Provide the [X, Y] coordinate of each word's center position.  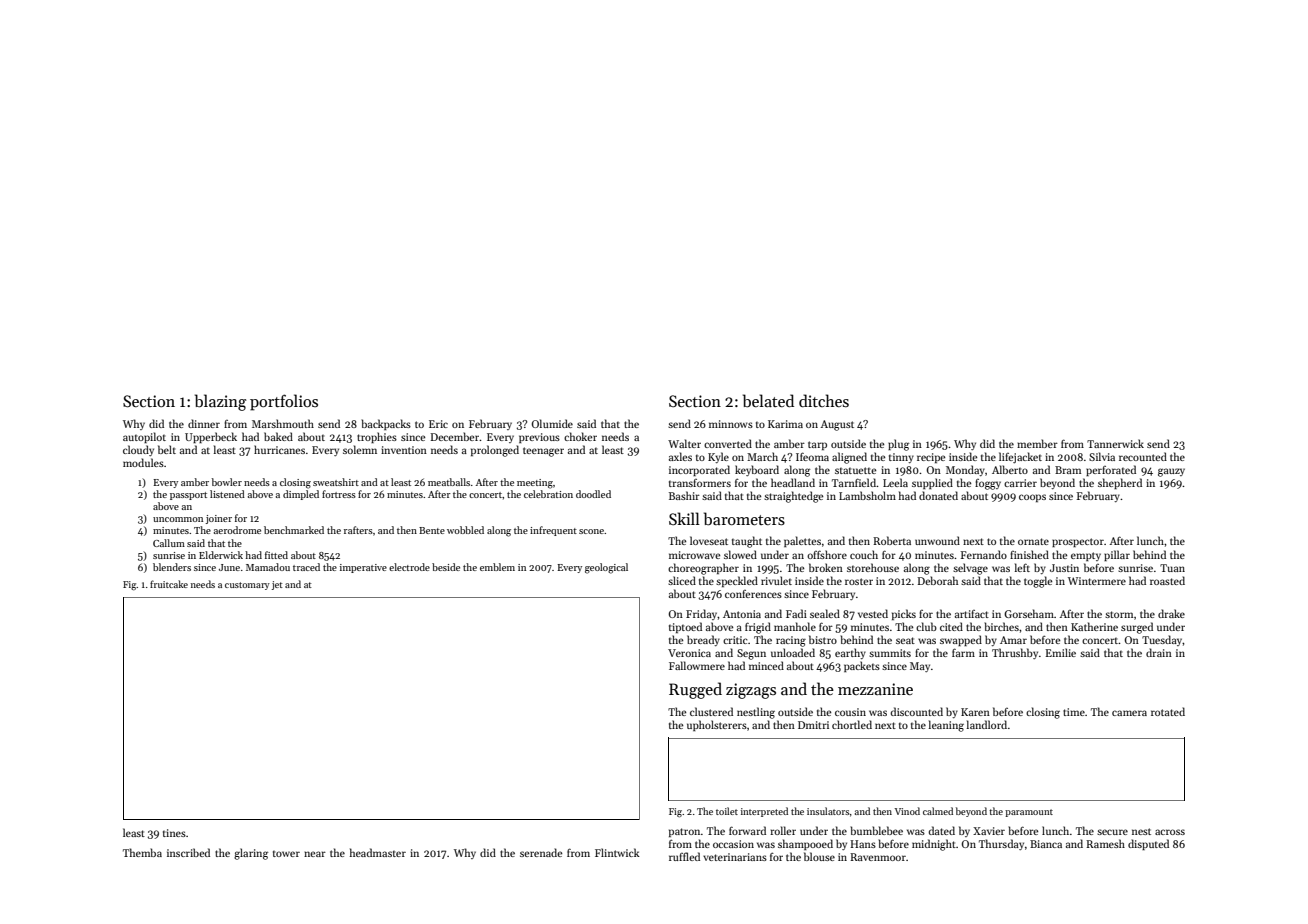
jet [277, 585]
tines [174, 833]
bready [703, 640]
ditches [824, 400]
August [837, 425]
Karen [975, 712]
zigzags [751, 691]
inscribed [188, 852]
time [1074, 712]
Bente [432, 530]
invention [404, 450]
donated [938, 495]
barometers [744, 519]
